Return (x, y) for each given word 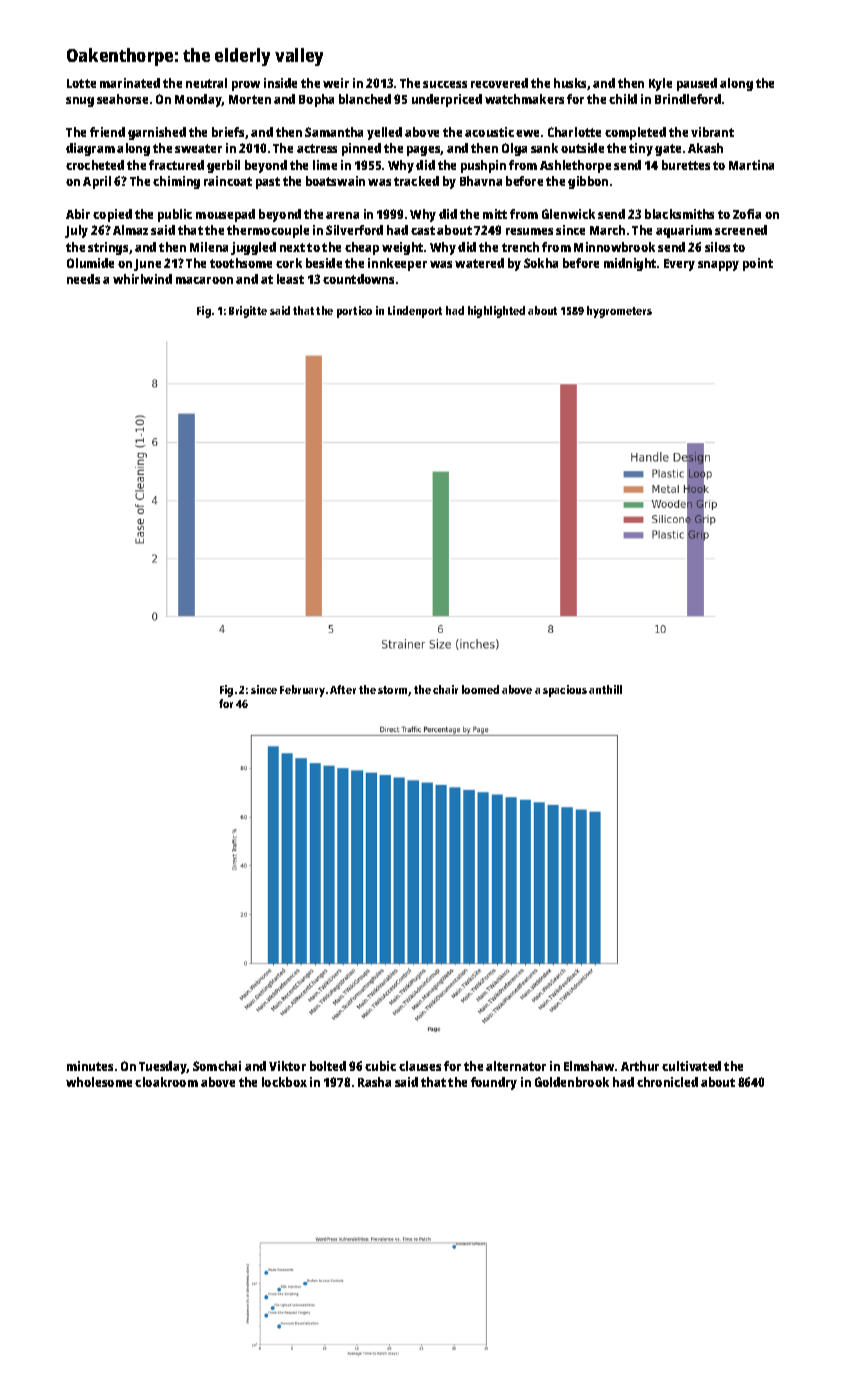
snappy (718, 266)
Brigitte (248, 312)
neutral (206, 83)
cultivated (691, 1066)
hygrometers (619, 312)
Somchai (217, 1066)
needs (83, 279)
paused (697, 84)
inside (280, 83)
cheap (362, 248)
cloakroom (166, 1082)
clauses (420, 1066)
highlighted (496, 312)
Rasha (374, 1082)
